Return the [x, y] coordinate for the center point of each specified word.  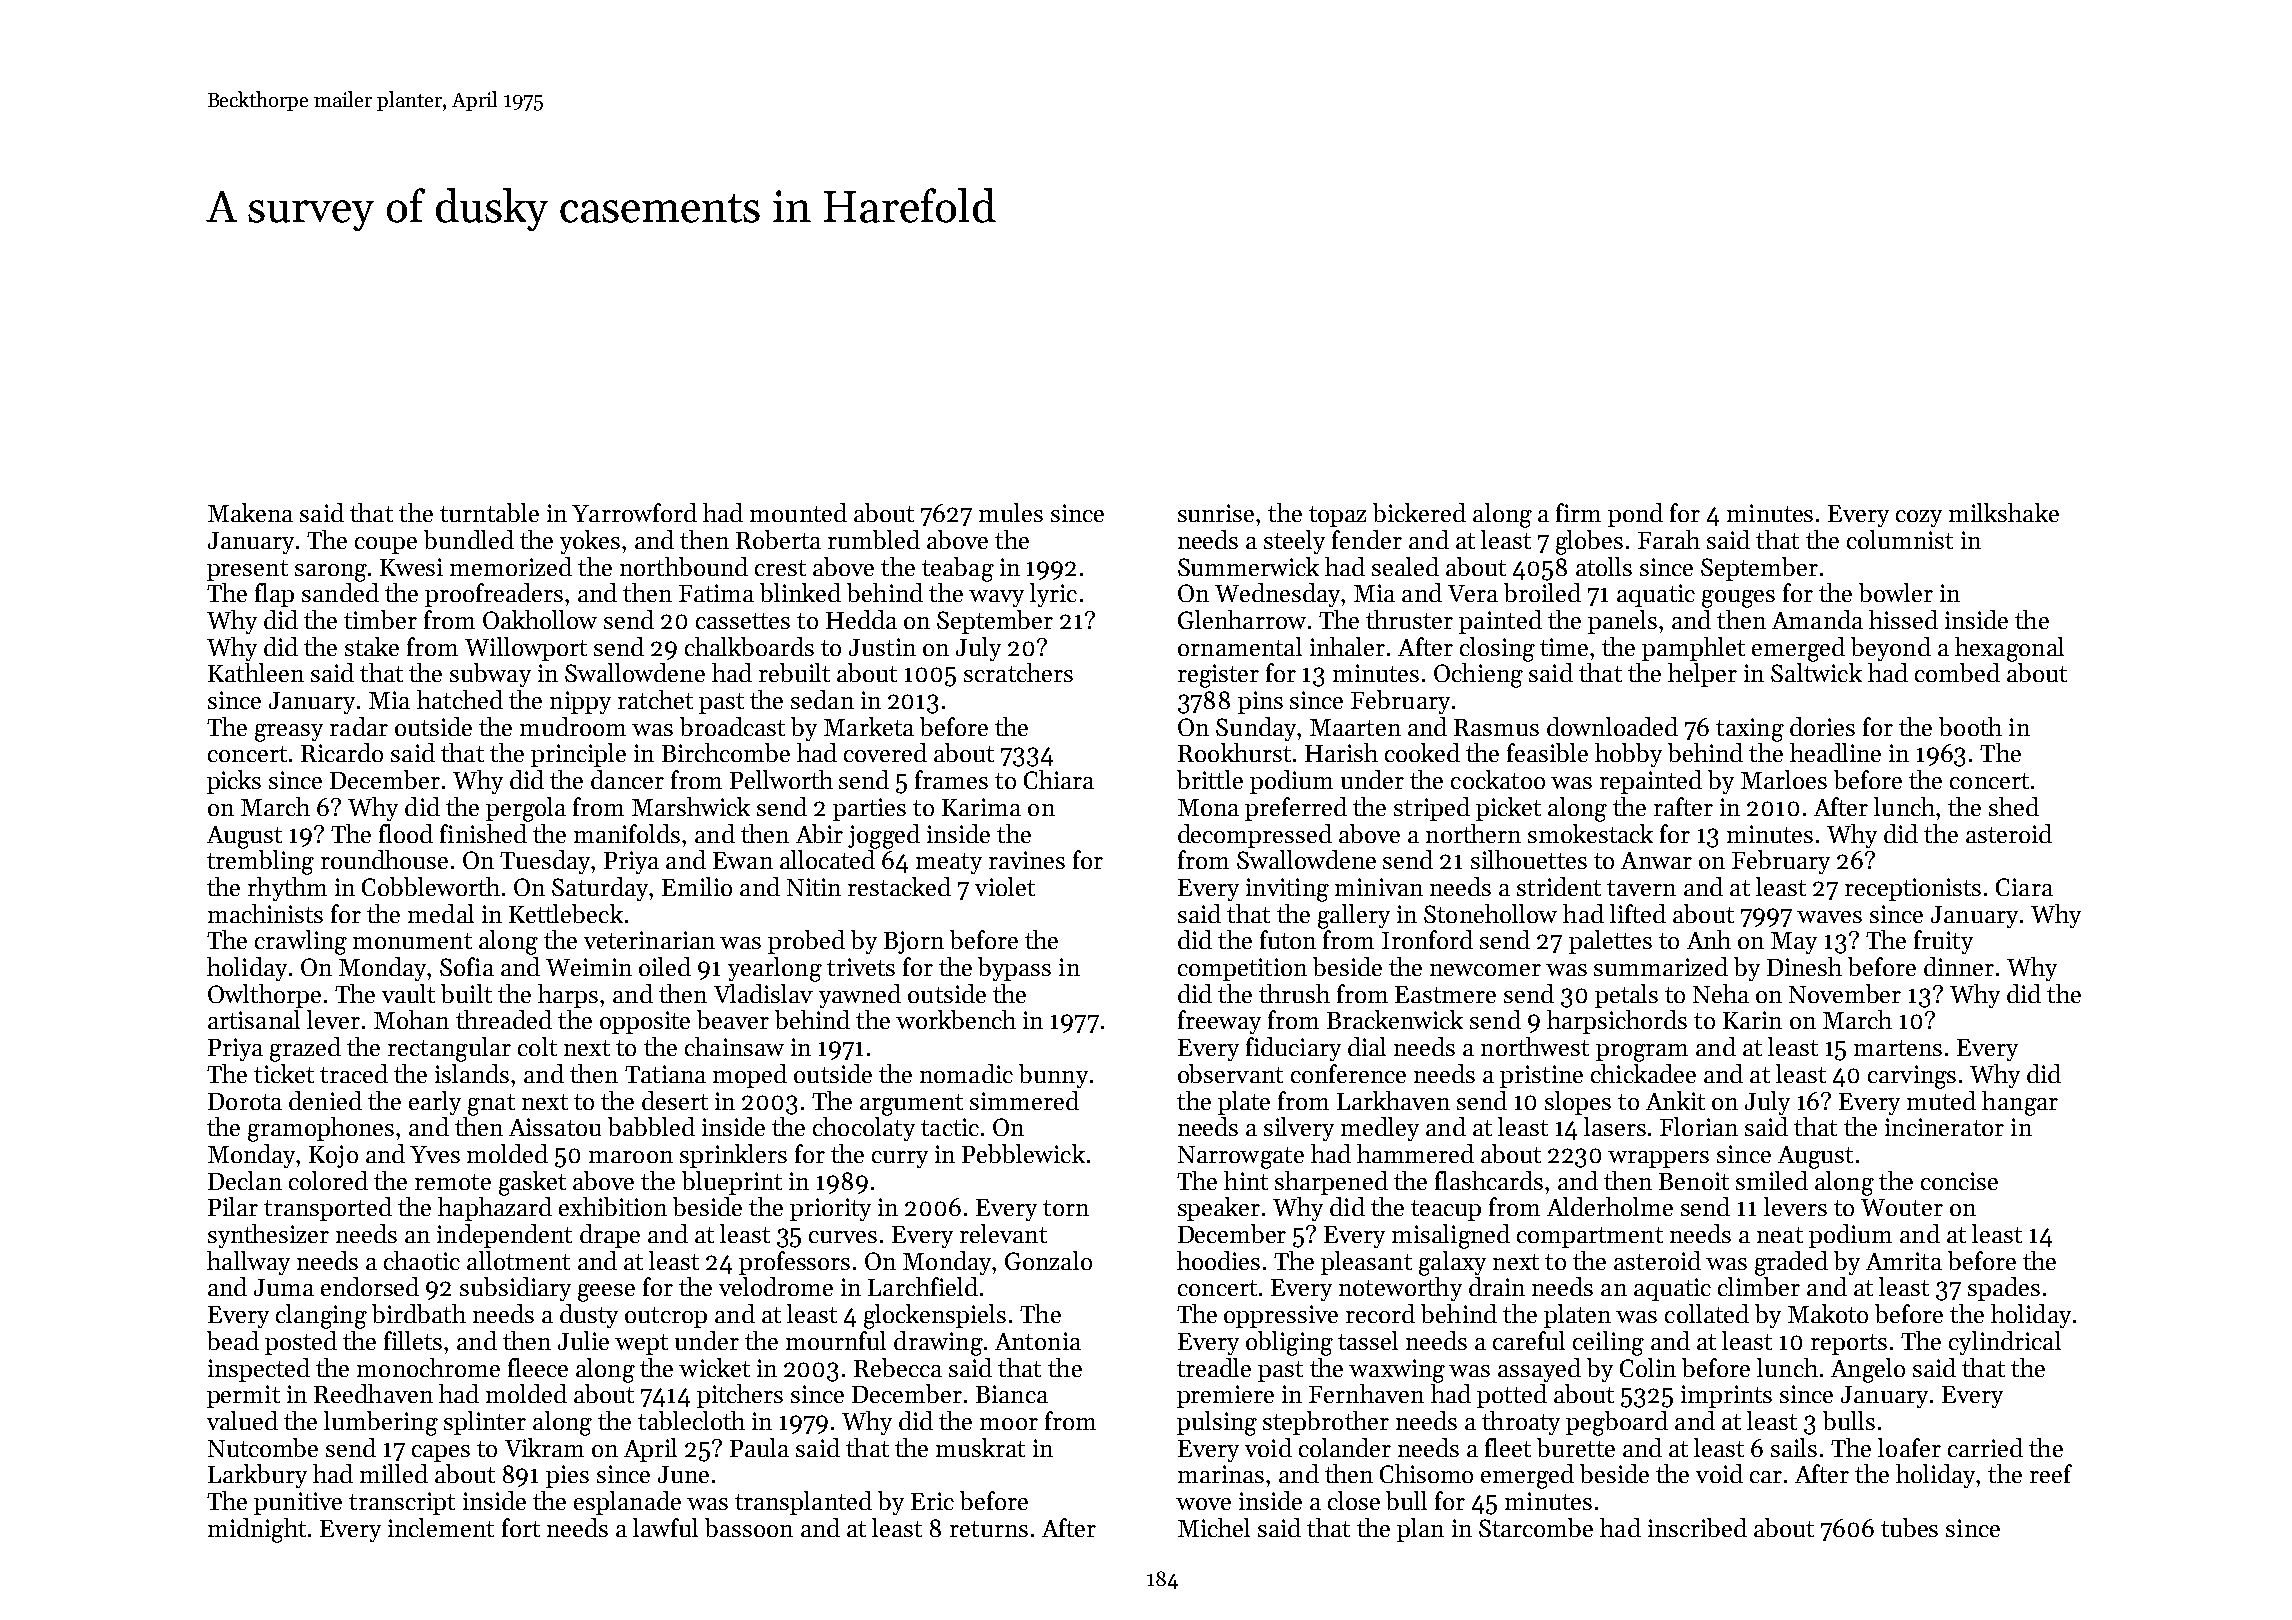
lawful [665, 1527]
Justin [882, 647]
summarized [1661, 966]
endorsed [370, 1286]
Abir [819, 833]
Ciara [2024, 887]
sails [1794, 1447]
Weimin [589, 967]
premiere [1225, 1396]
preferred [1296, 809]
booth [1970, 726]
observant [1230, 1073]
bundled [469, 539]
